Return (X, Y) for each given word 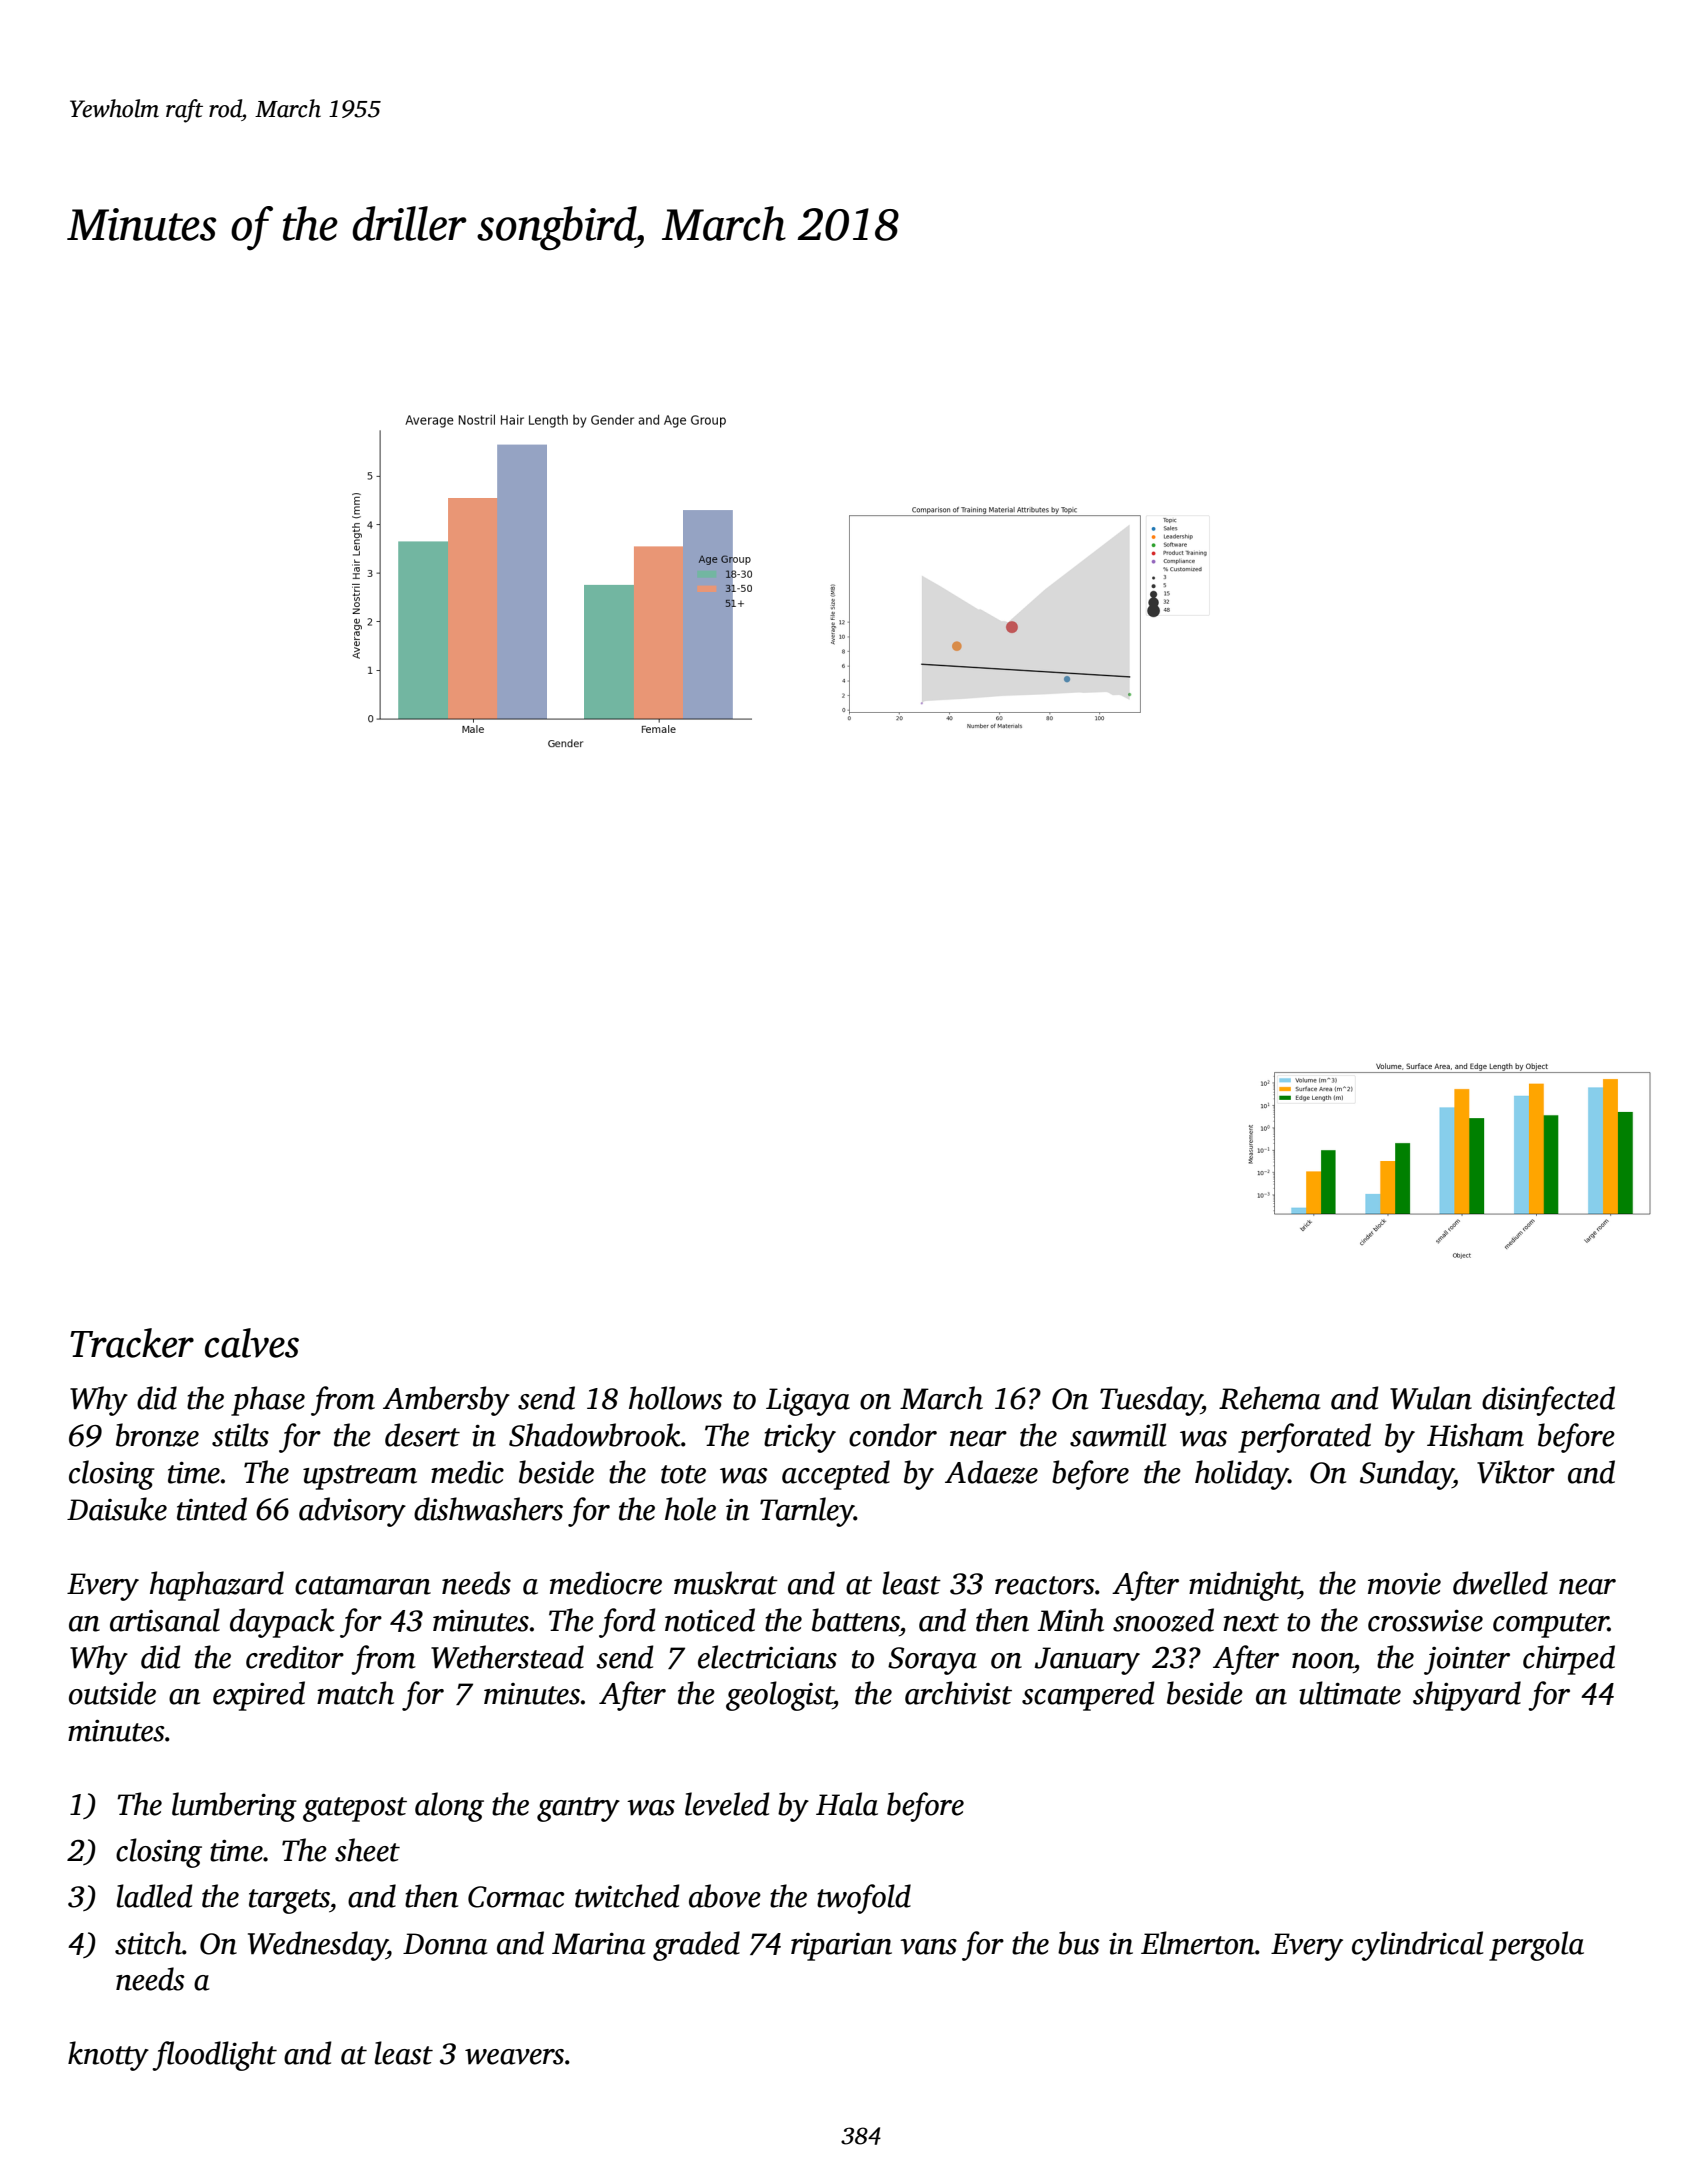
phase (268, 1401)
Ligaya (808, 1402)
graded (696, 1946)
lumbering (234, 1807)
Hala (847, 1804)
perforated (1304, 1438)
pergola (1536, 1946)
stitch (148, 1943)
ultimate (1350, 1693)
